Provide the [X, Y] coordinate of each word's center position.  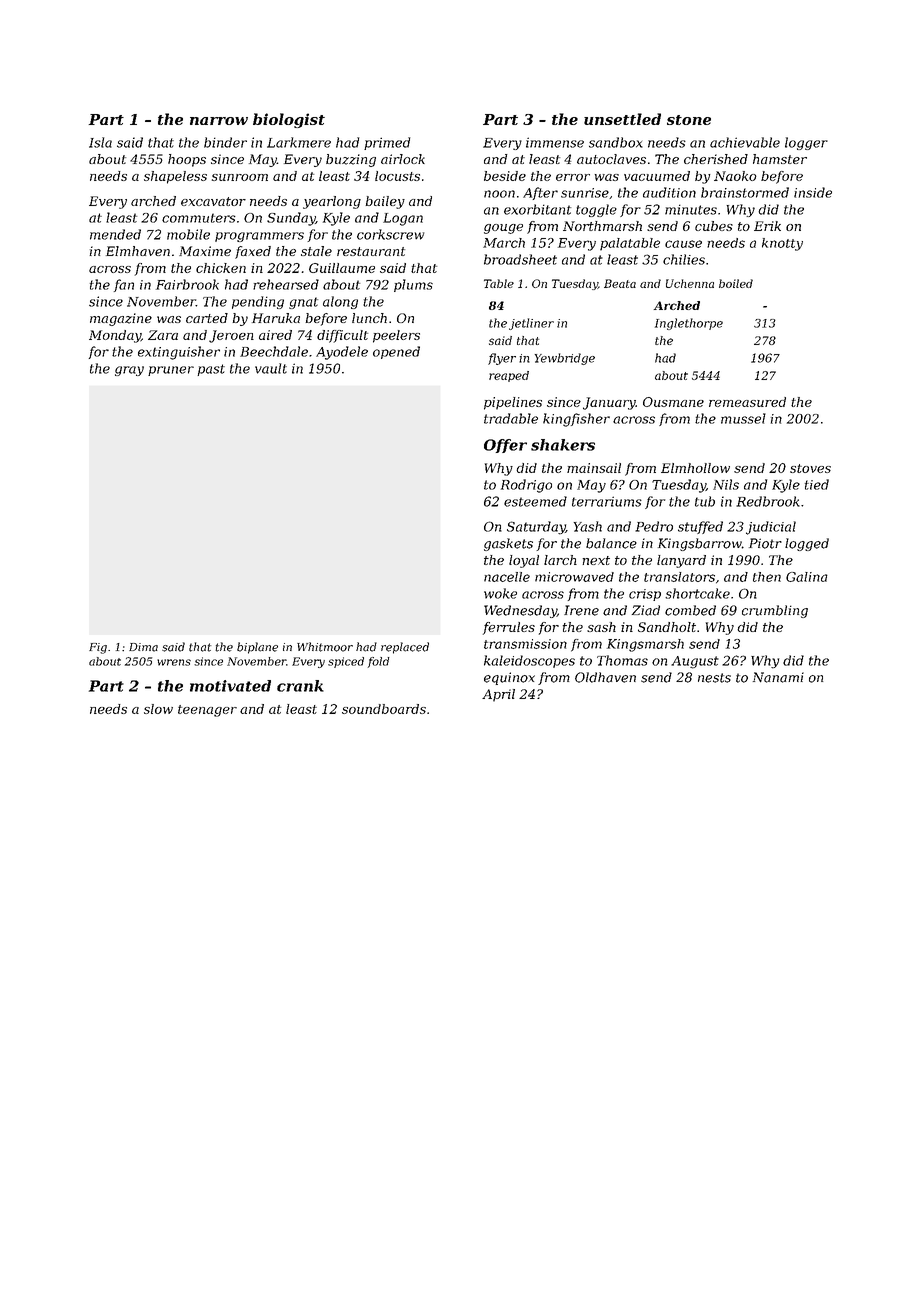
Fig [98, 648]
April [498, 695]
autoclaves [611, 159]
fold [379, 662]
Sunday [291, 219]
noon [499, 194]
